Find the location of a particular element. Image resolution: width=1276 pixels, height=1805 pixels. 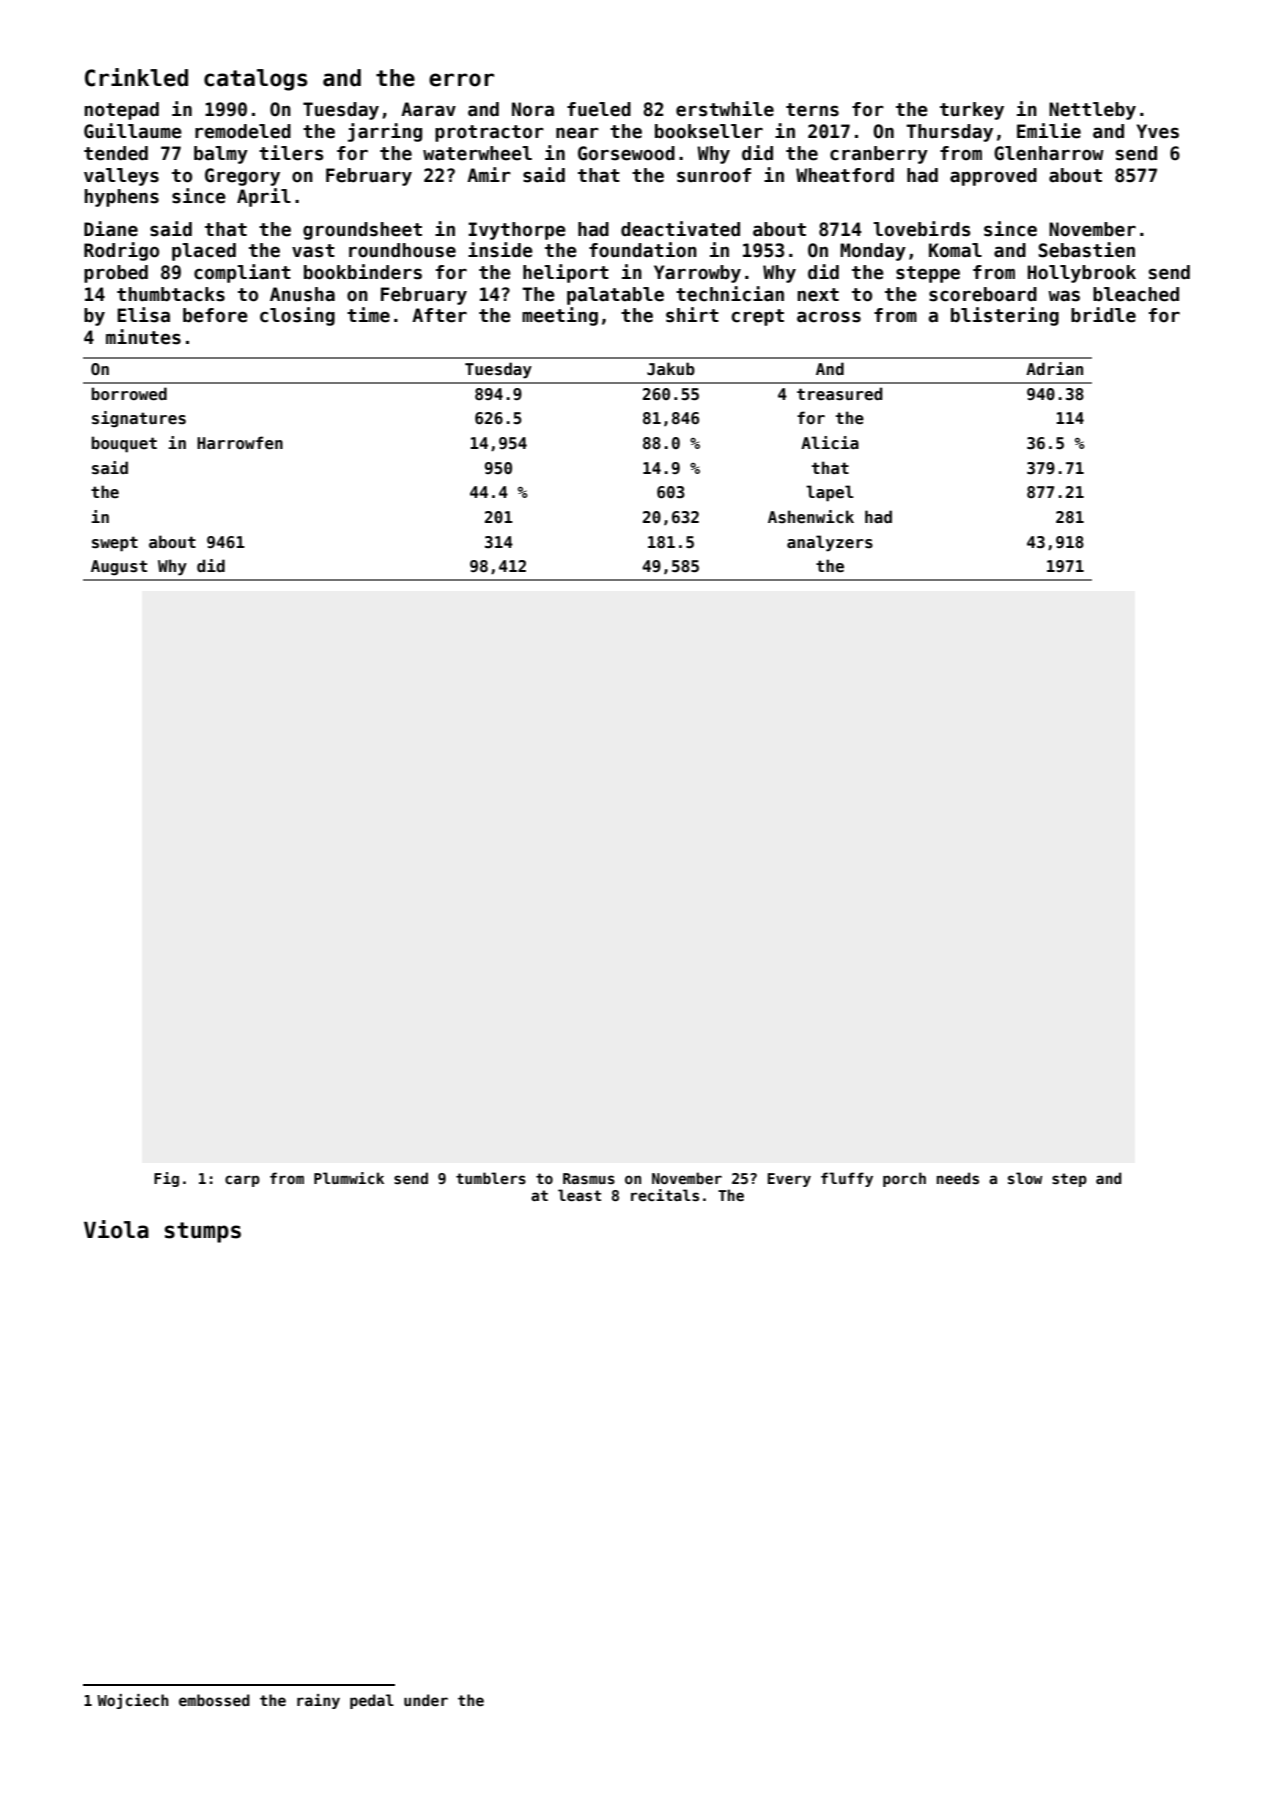

Adrian is located at coordinates (1054, 368).
